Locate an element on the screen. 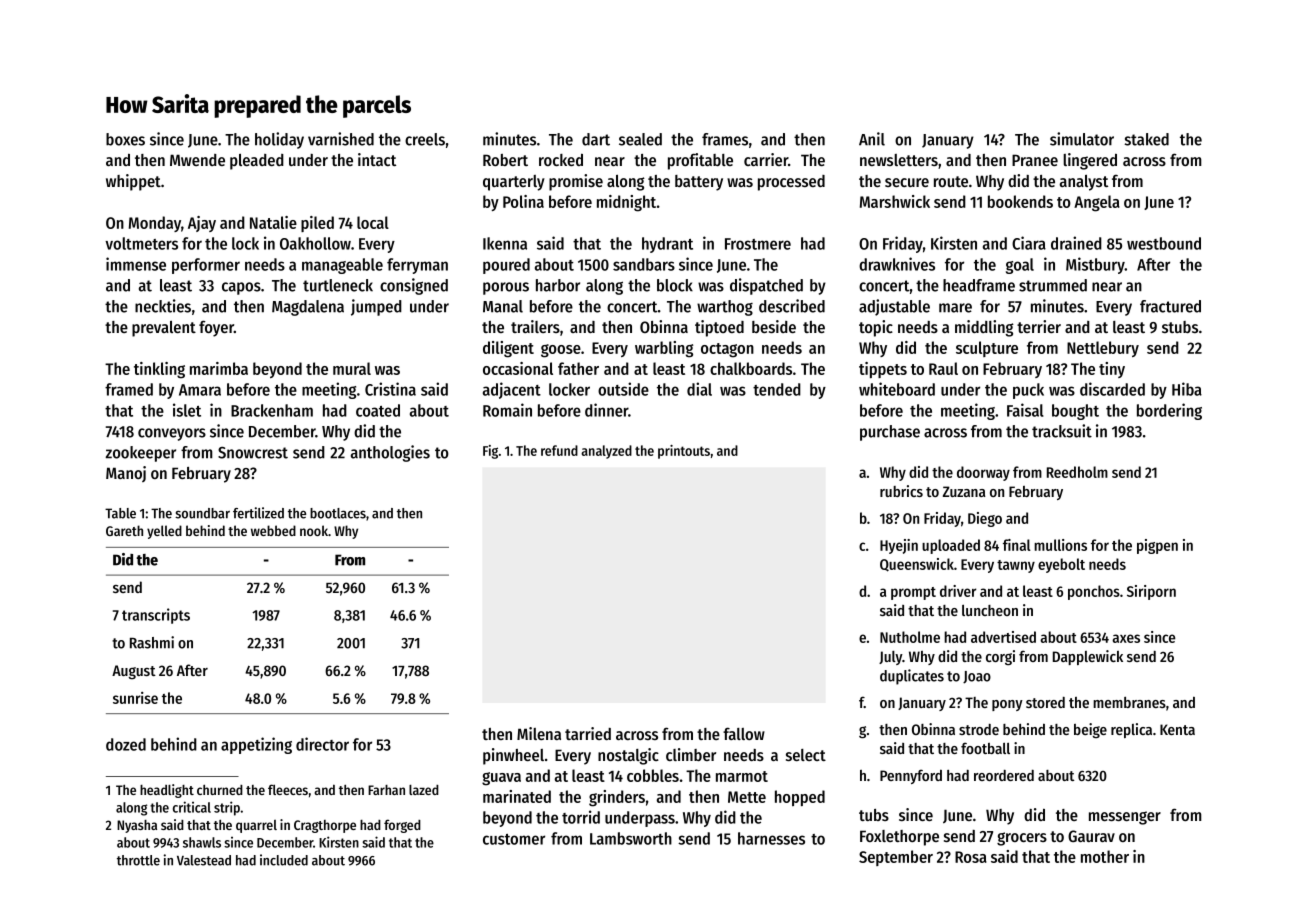 The image size is (1308, 924). islet is located at coordinates (187, 410).
